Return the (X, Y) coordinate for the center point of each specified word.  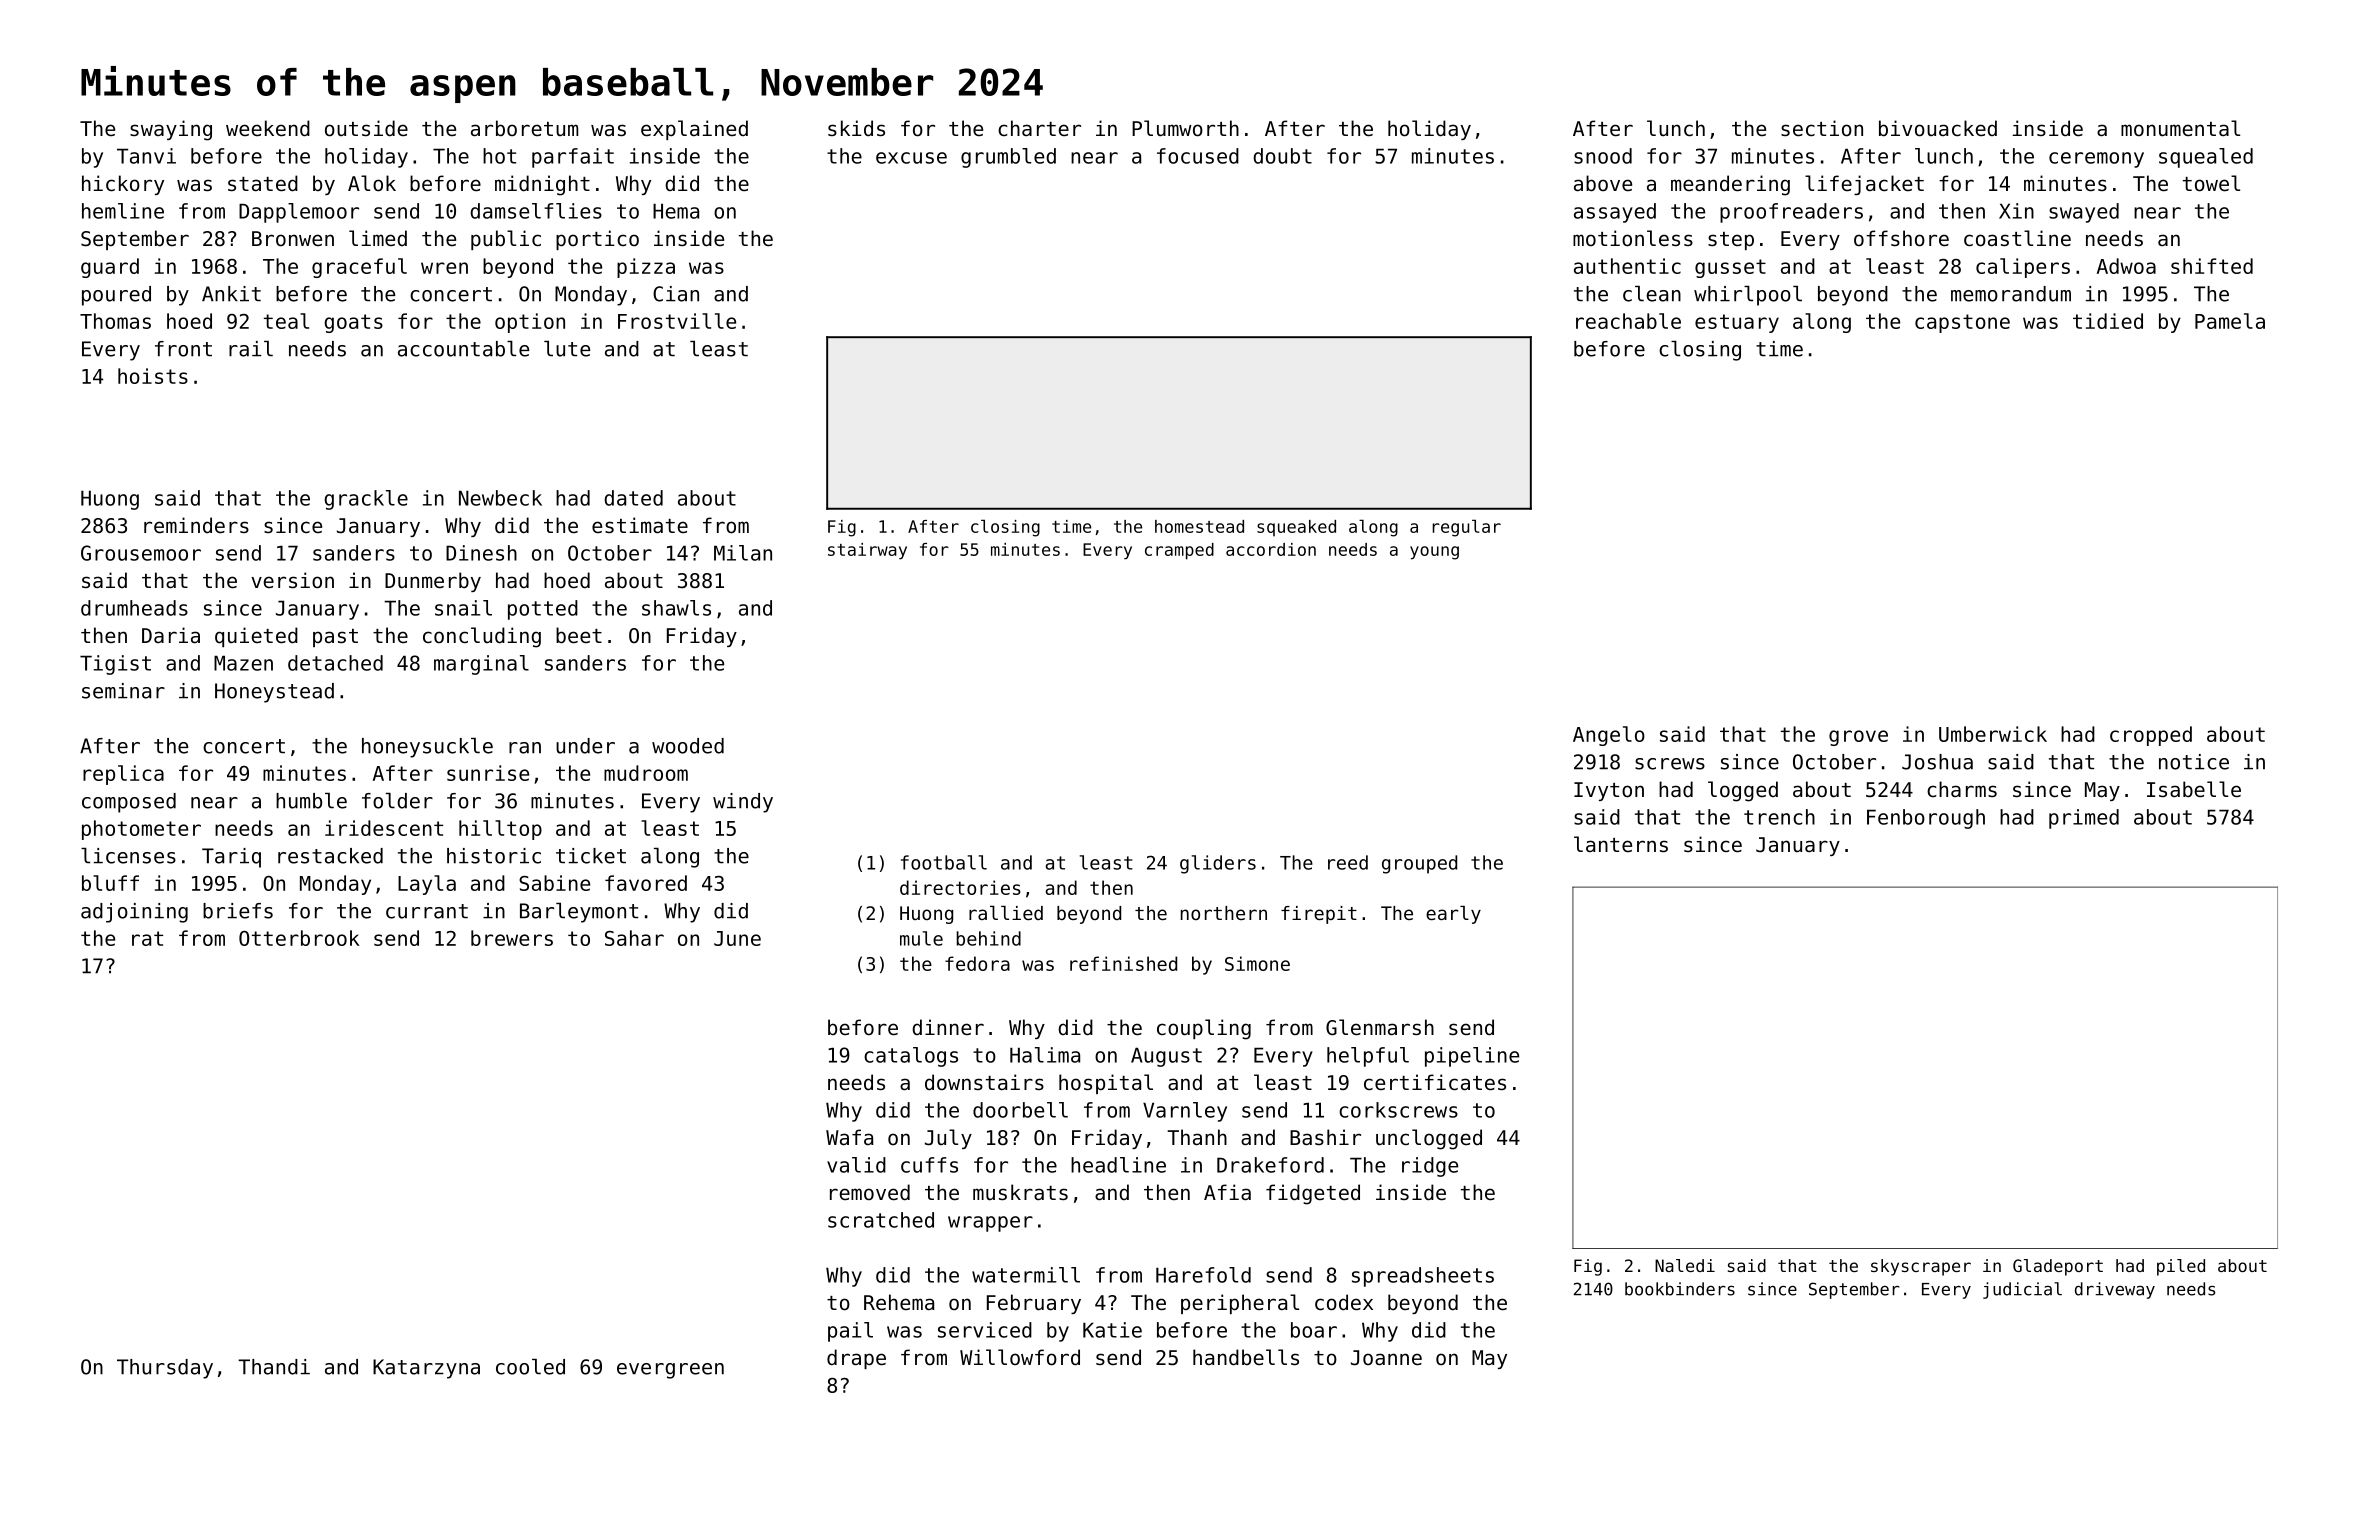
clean (1652, 294)
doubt (1282, 156)
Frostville (677, 321)
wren (444, 268)
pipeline (1472, 1057)
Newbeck (500, 498)
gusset (1730, 268)
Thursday (165, 1369)
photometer (141, 830)
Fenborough (1926, 819)
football (944, 862)
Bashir (1325, 1137)
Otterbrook (299, 938)
